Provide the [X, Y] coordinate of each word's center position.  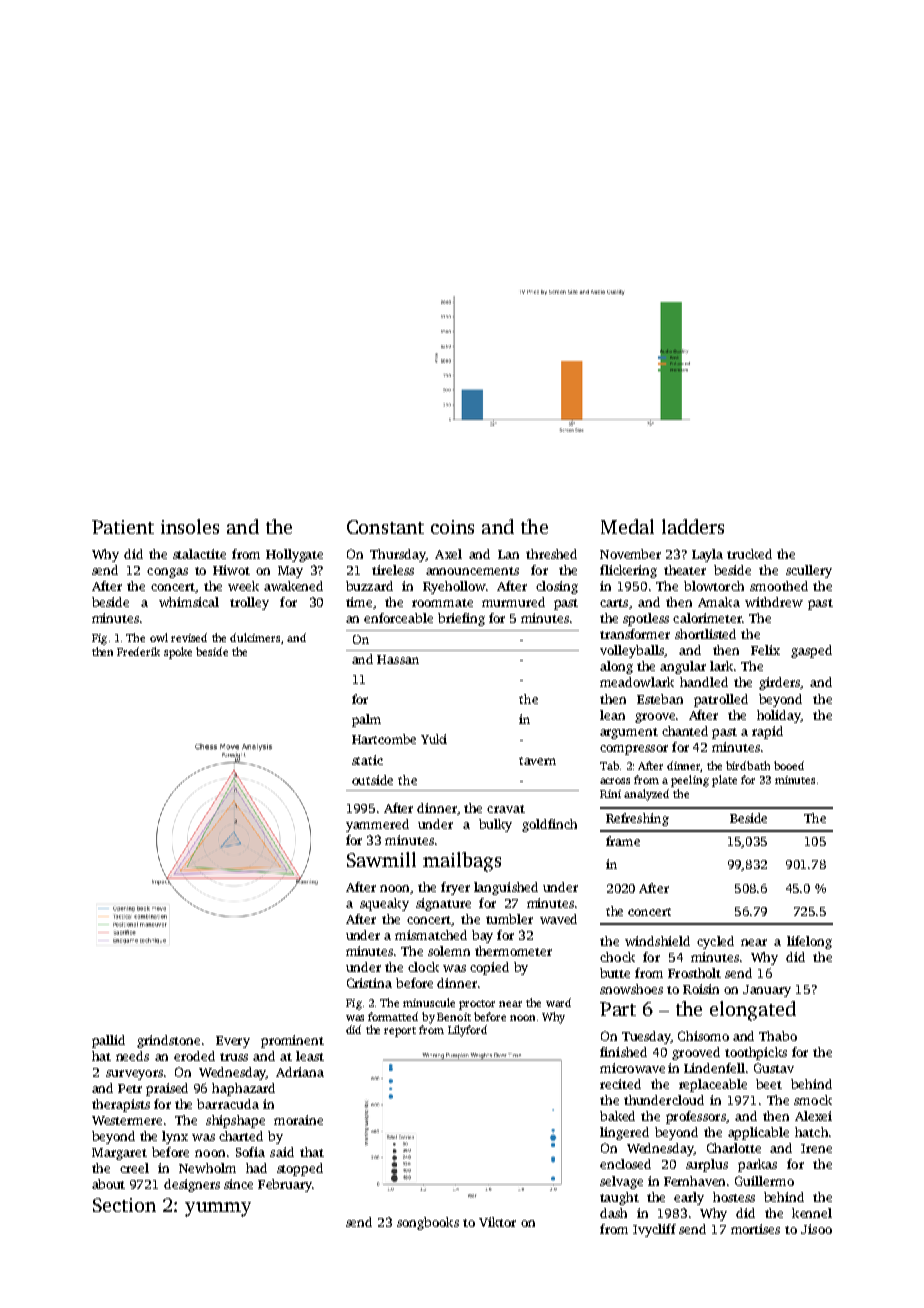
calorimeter [707, 618]
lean [612, 715]
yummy [218, 1209]
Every [233, 1042]
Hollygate [294, 555]
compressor [634, 750]
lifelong [809, 942]
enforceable [398, 618]
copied [489, 968]
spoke [178, 653]
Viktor [497, 1222]
